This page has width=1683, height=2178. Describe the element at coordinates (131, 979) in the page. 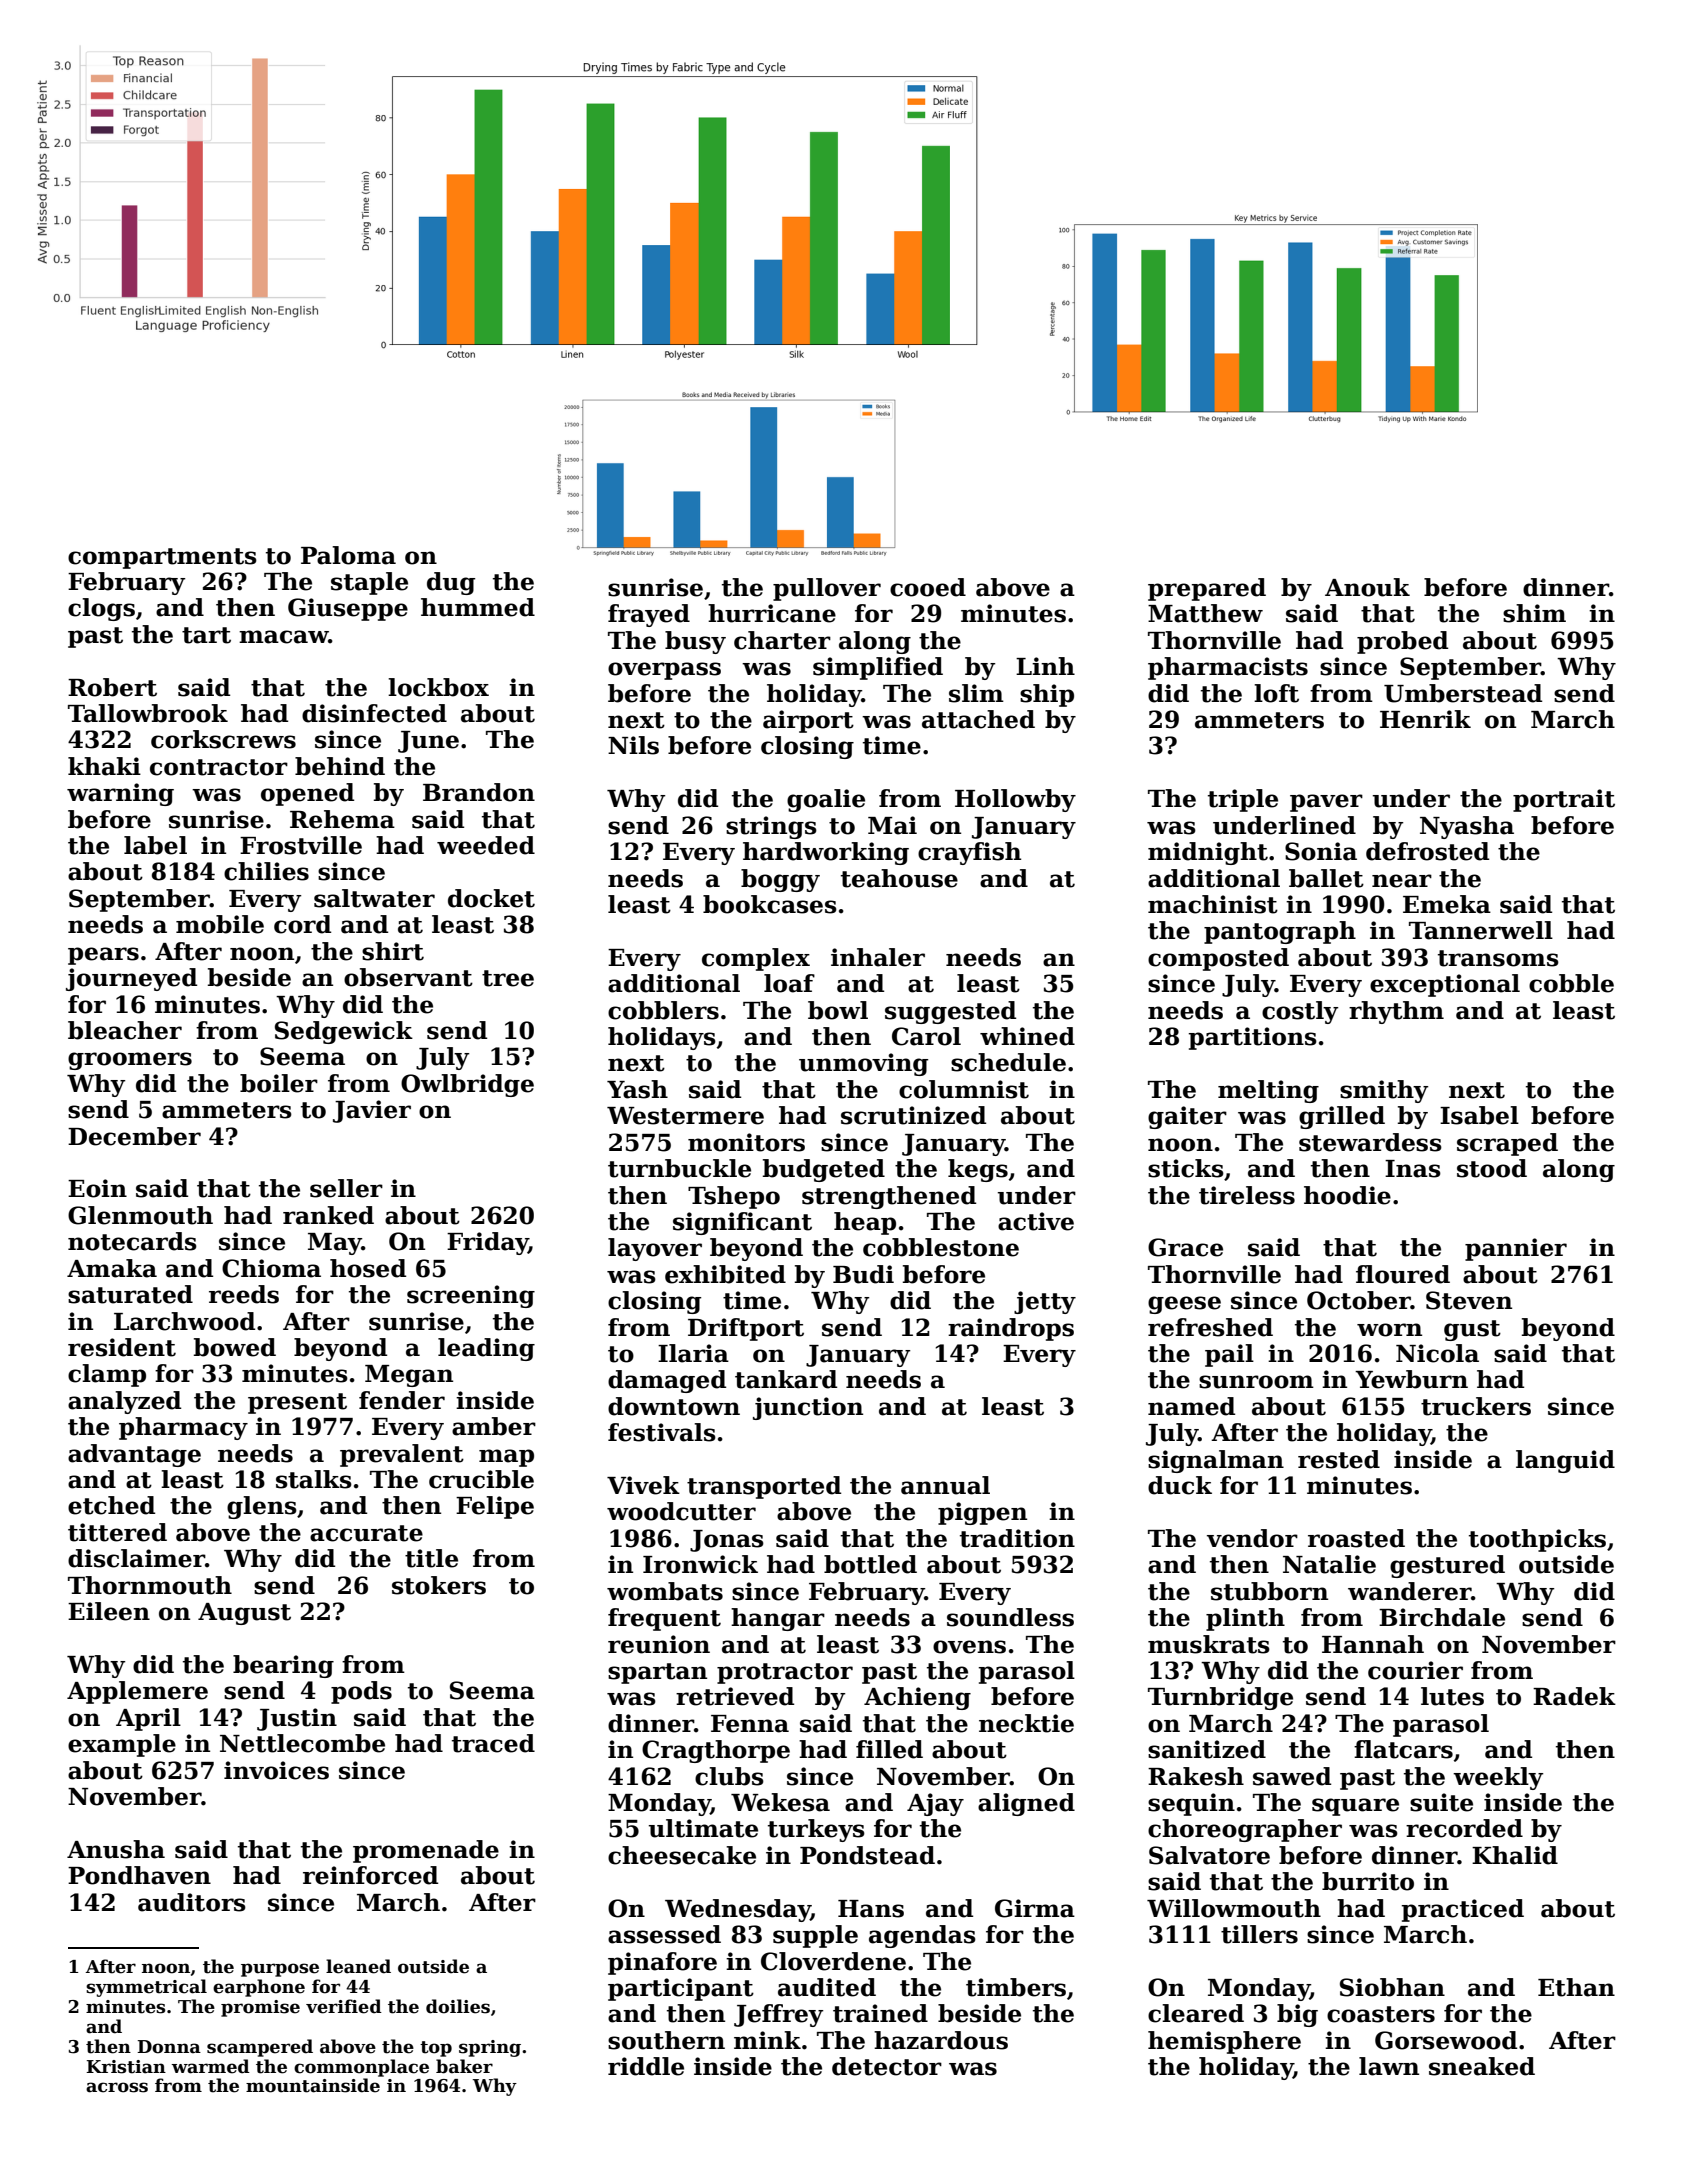

I see `journeyed` at that location.
